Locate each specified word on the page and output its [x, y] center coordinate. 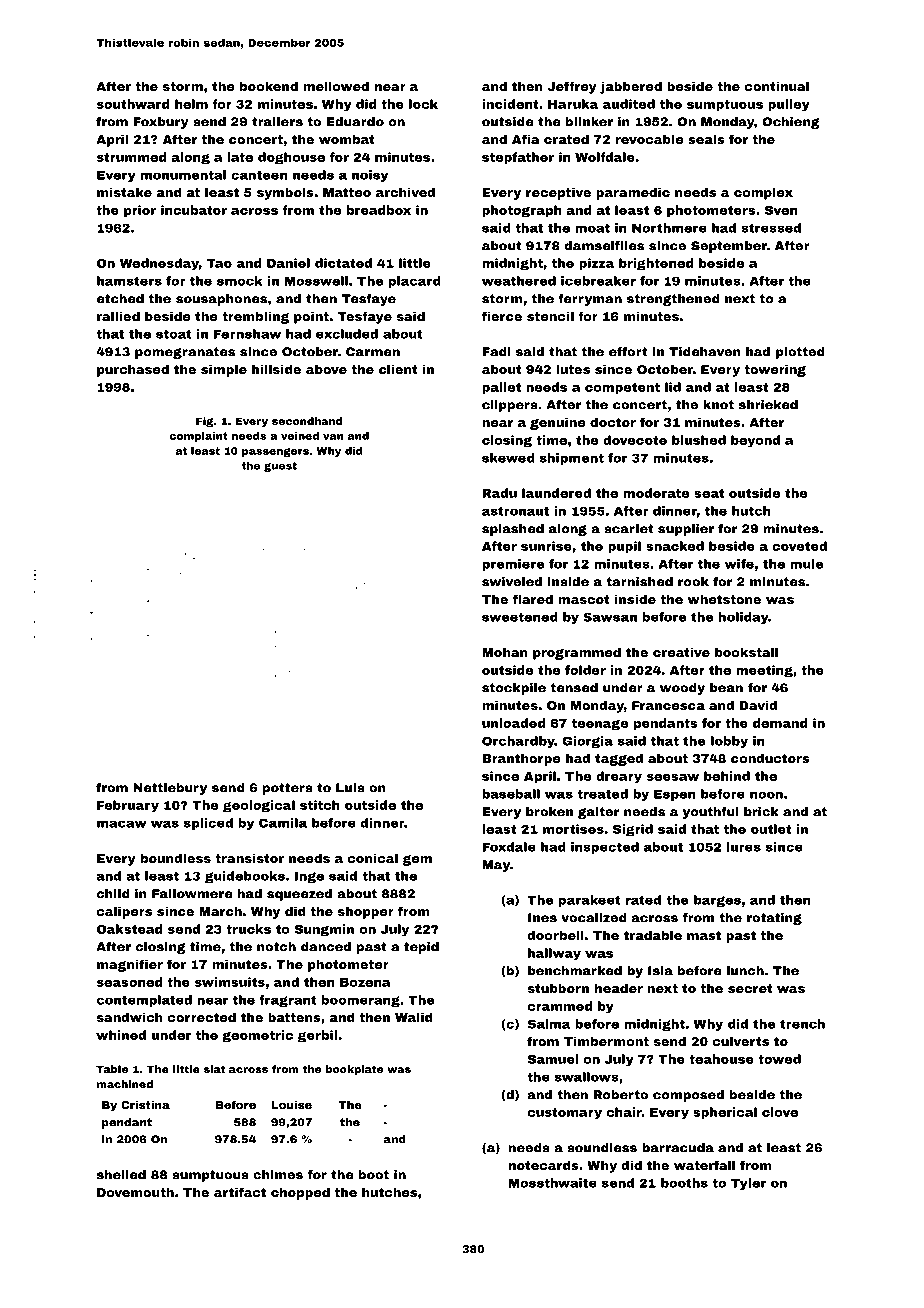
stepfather [518, 158]
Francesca [668, 705]
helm [191, 104]
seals [706, 139]
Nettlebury [170, 789]
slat [214, 1069]
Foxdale [509, 847]
